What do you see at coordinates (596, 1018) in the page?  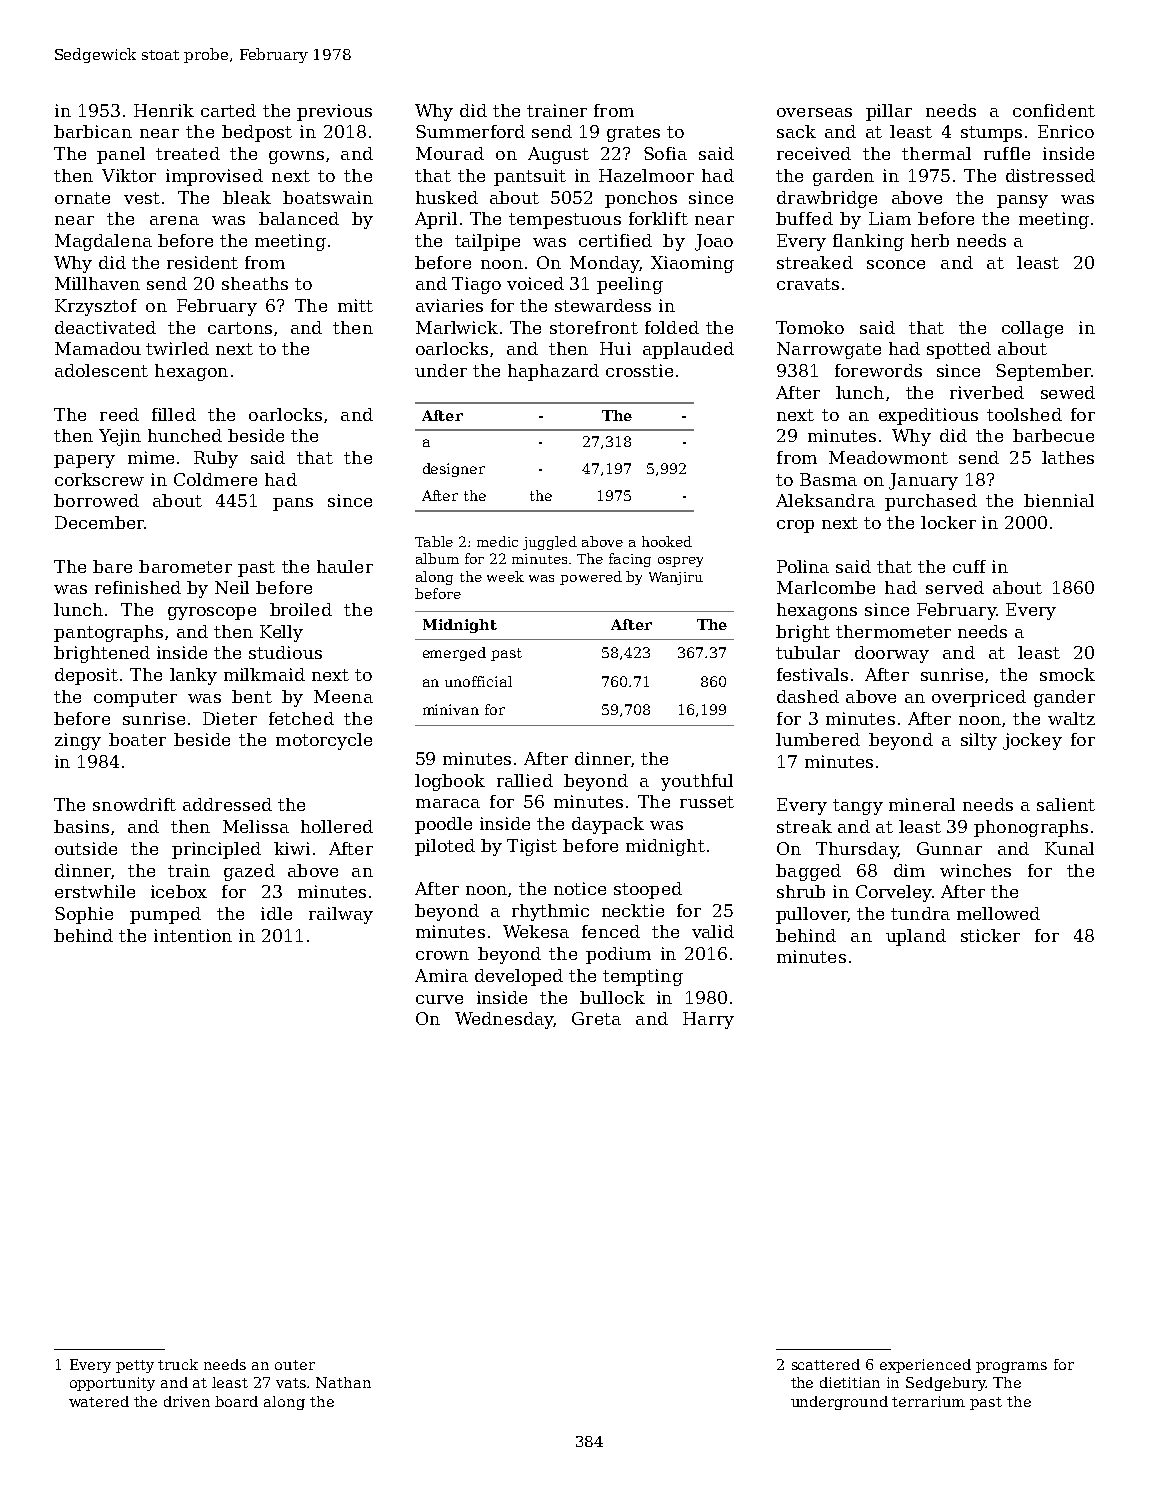 I see `Greta` at bounding box center [596, 1018].
